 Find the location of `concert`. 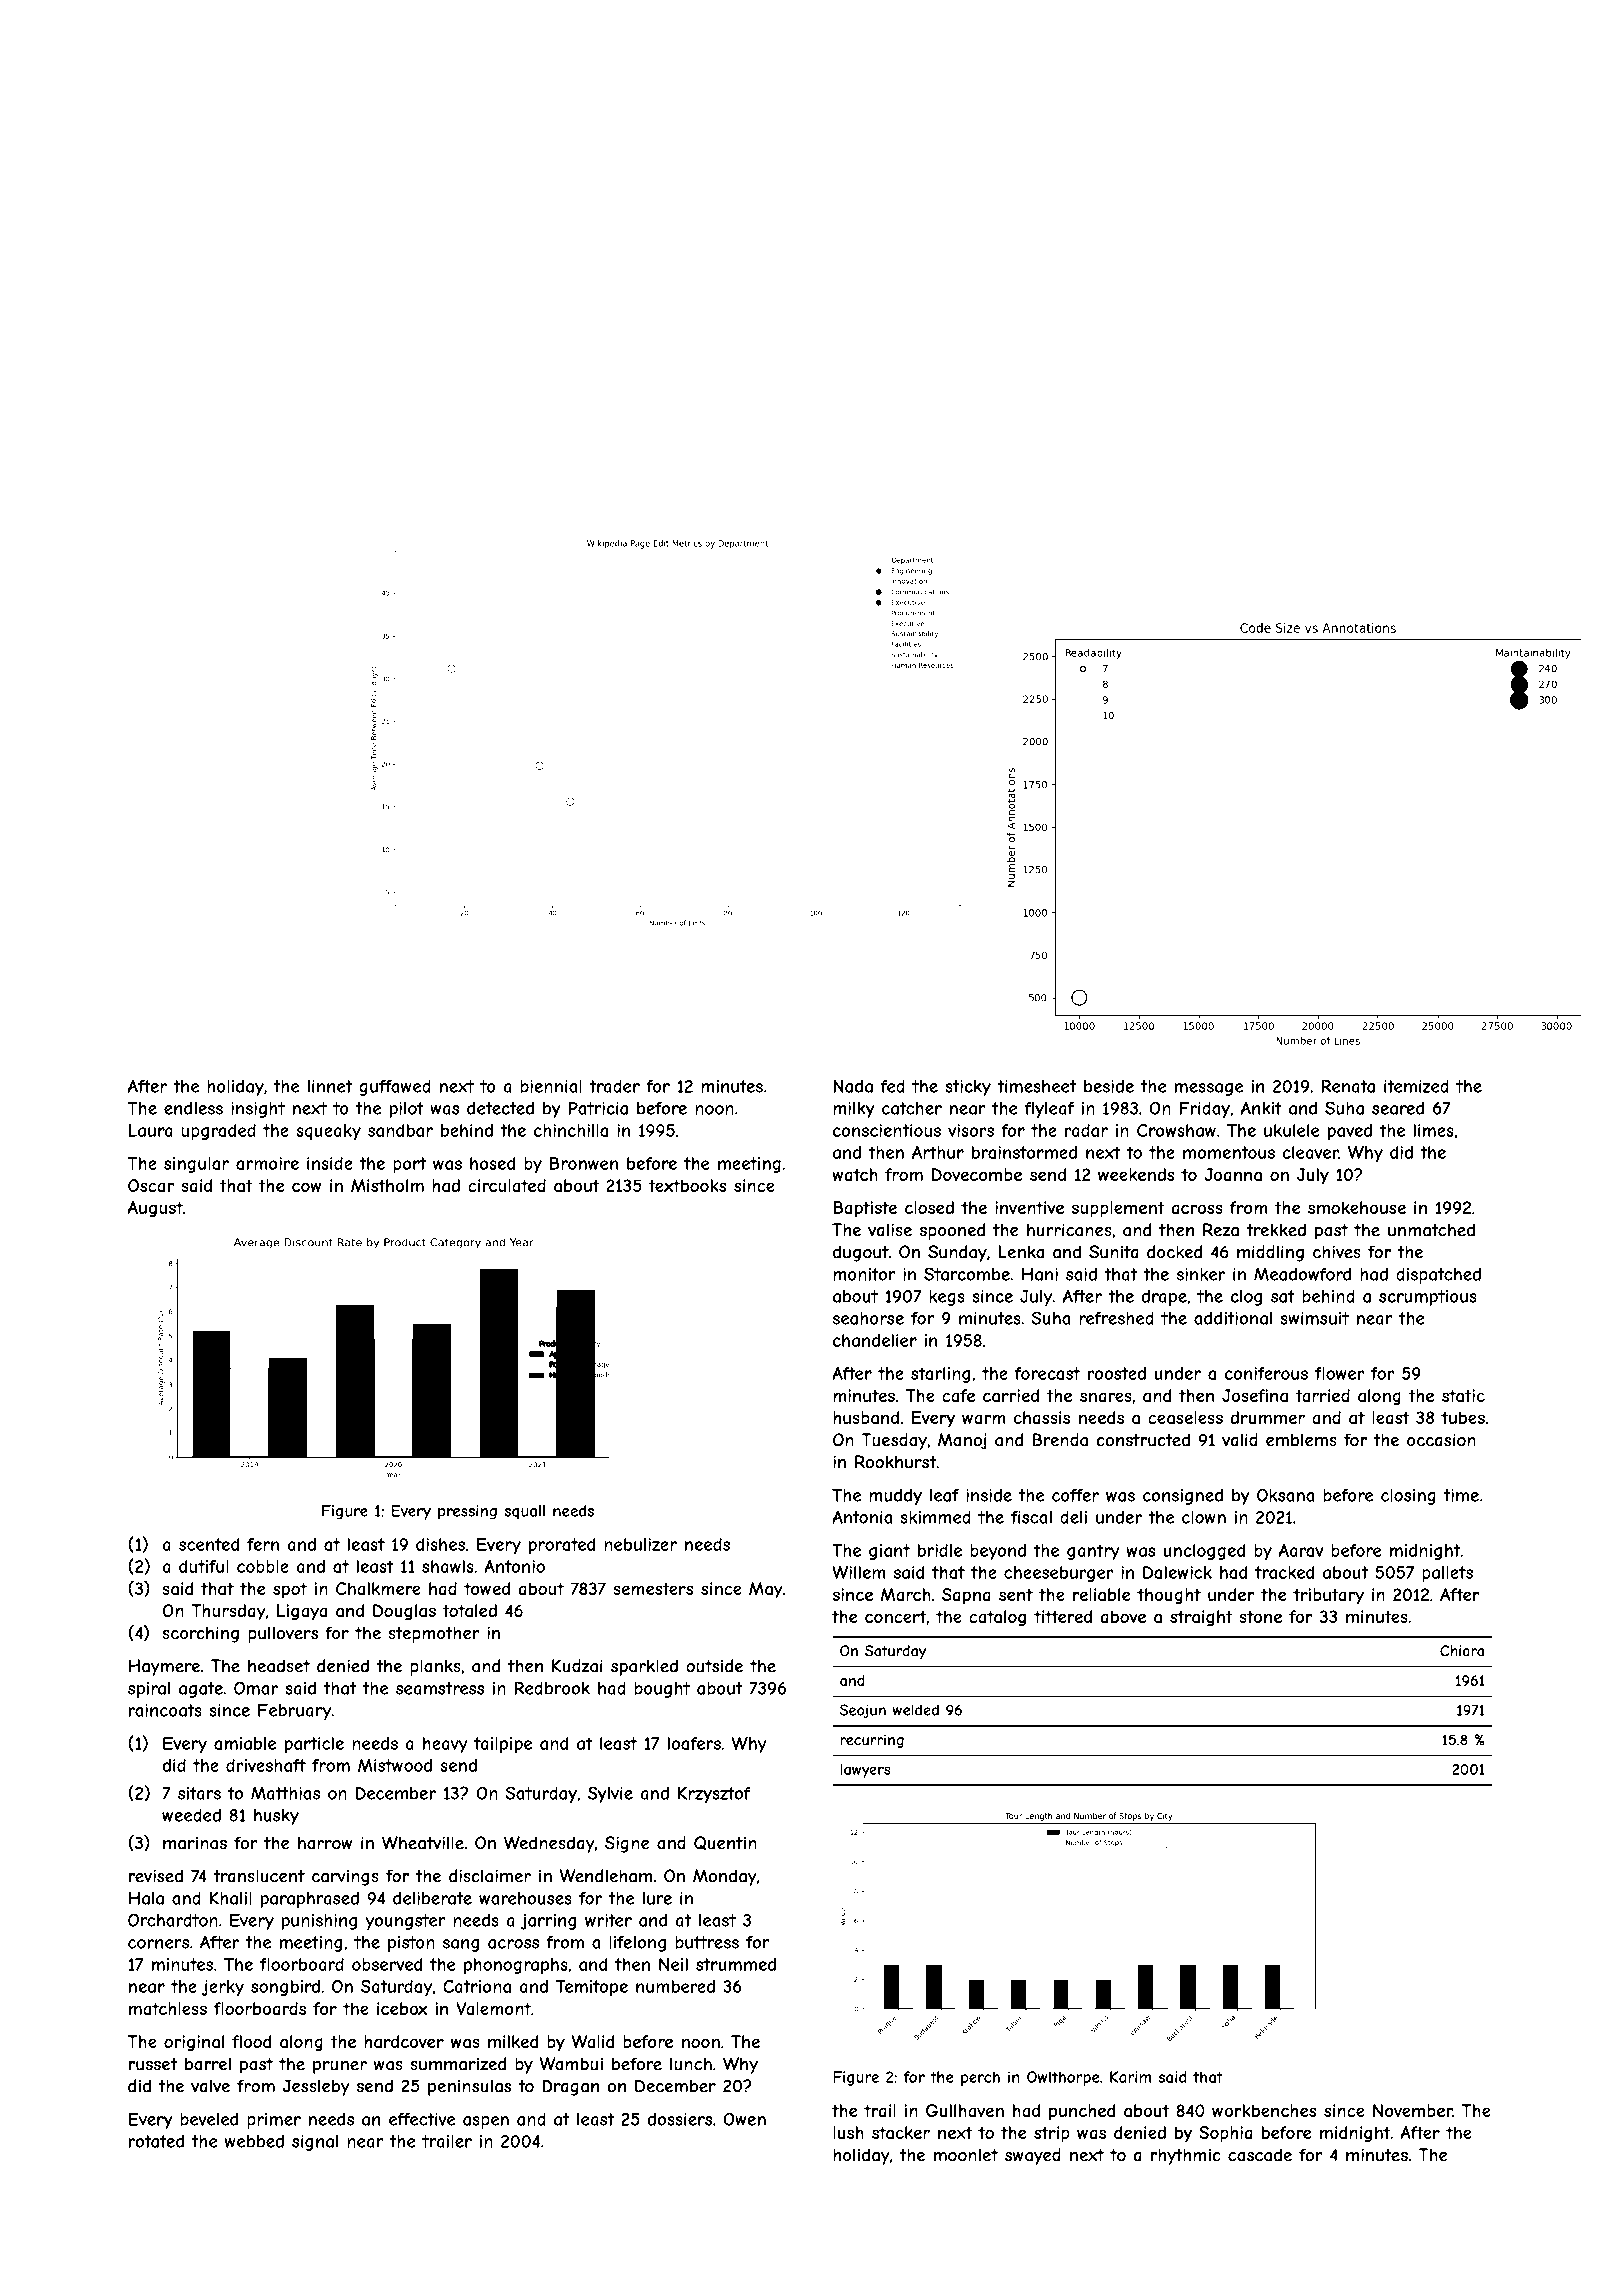

concert is located at coordinates (895, 1616).
